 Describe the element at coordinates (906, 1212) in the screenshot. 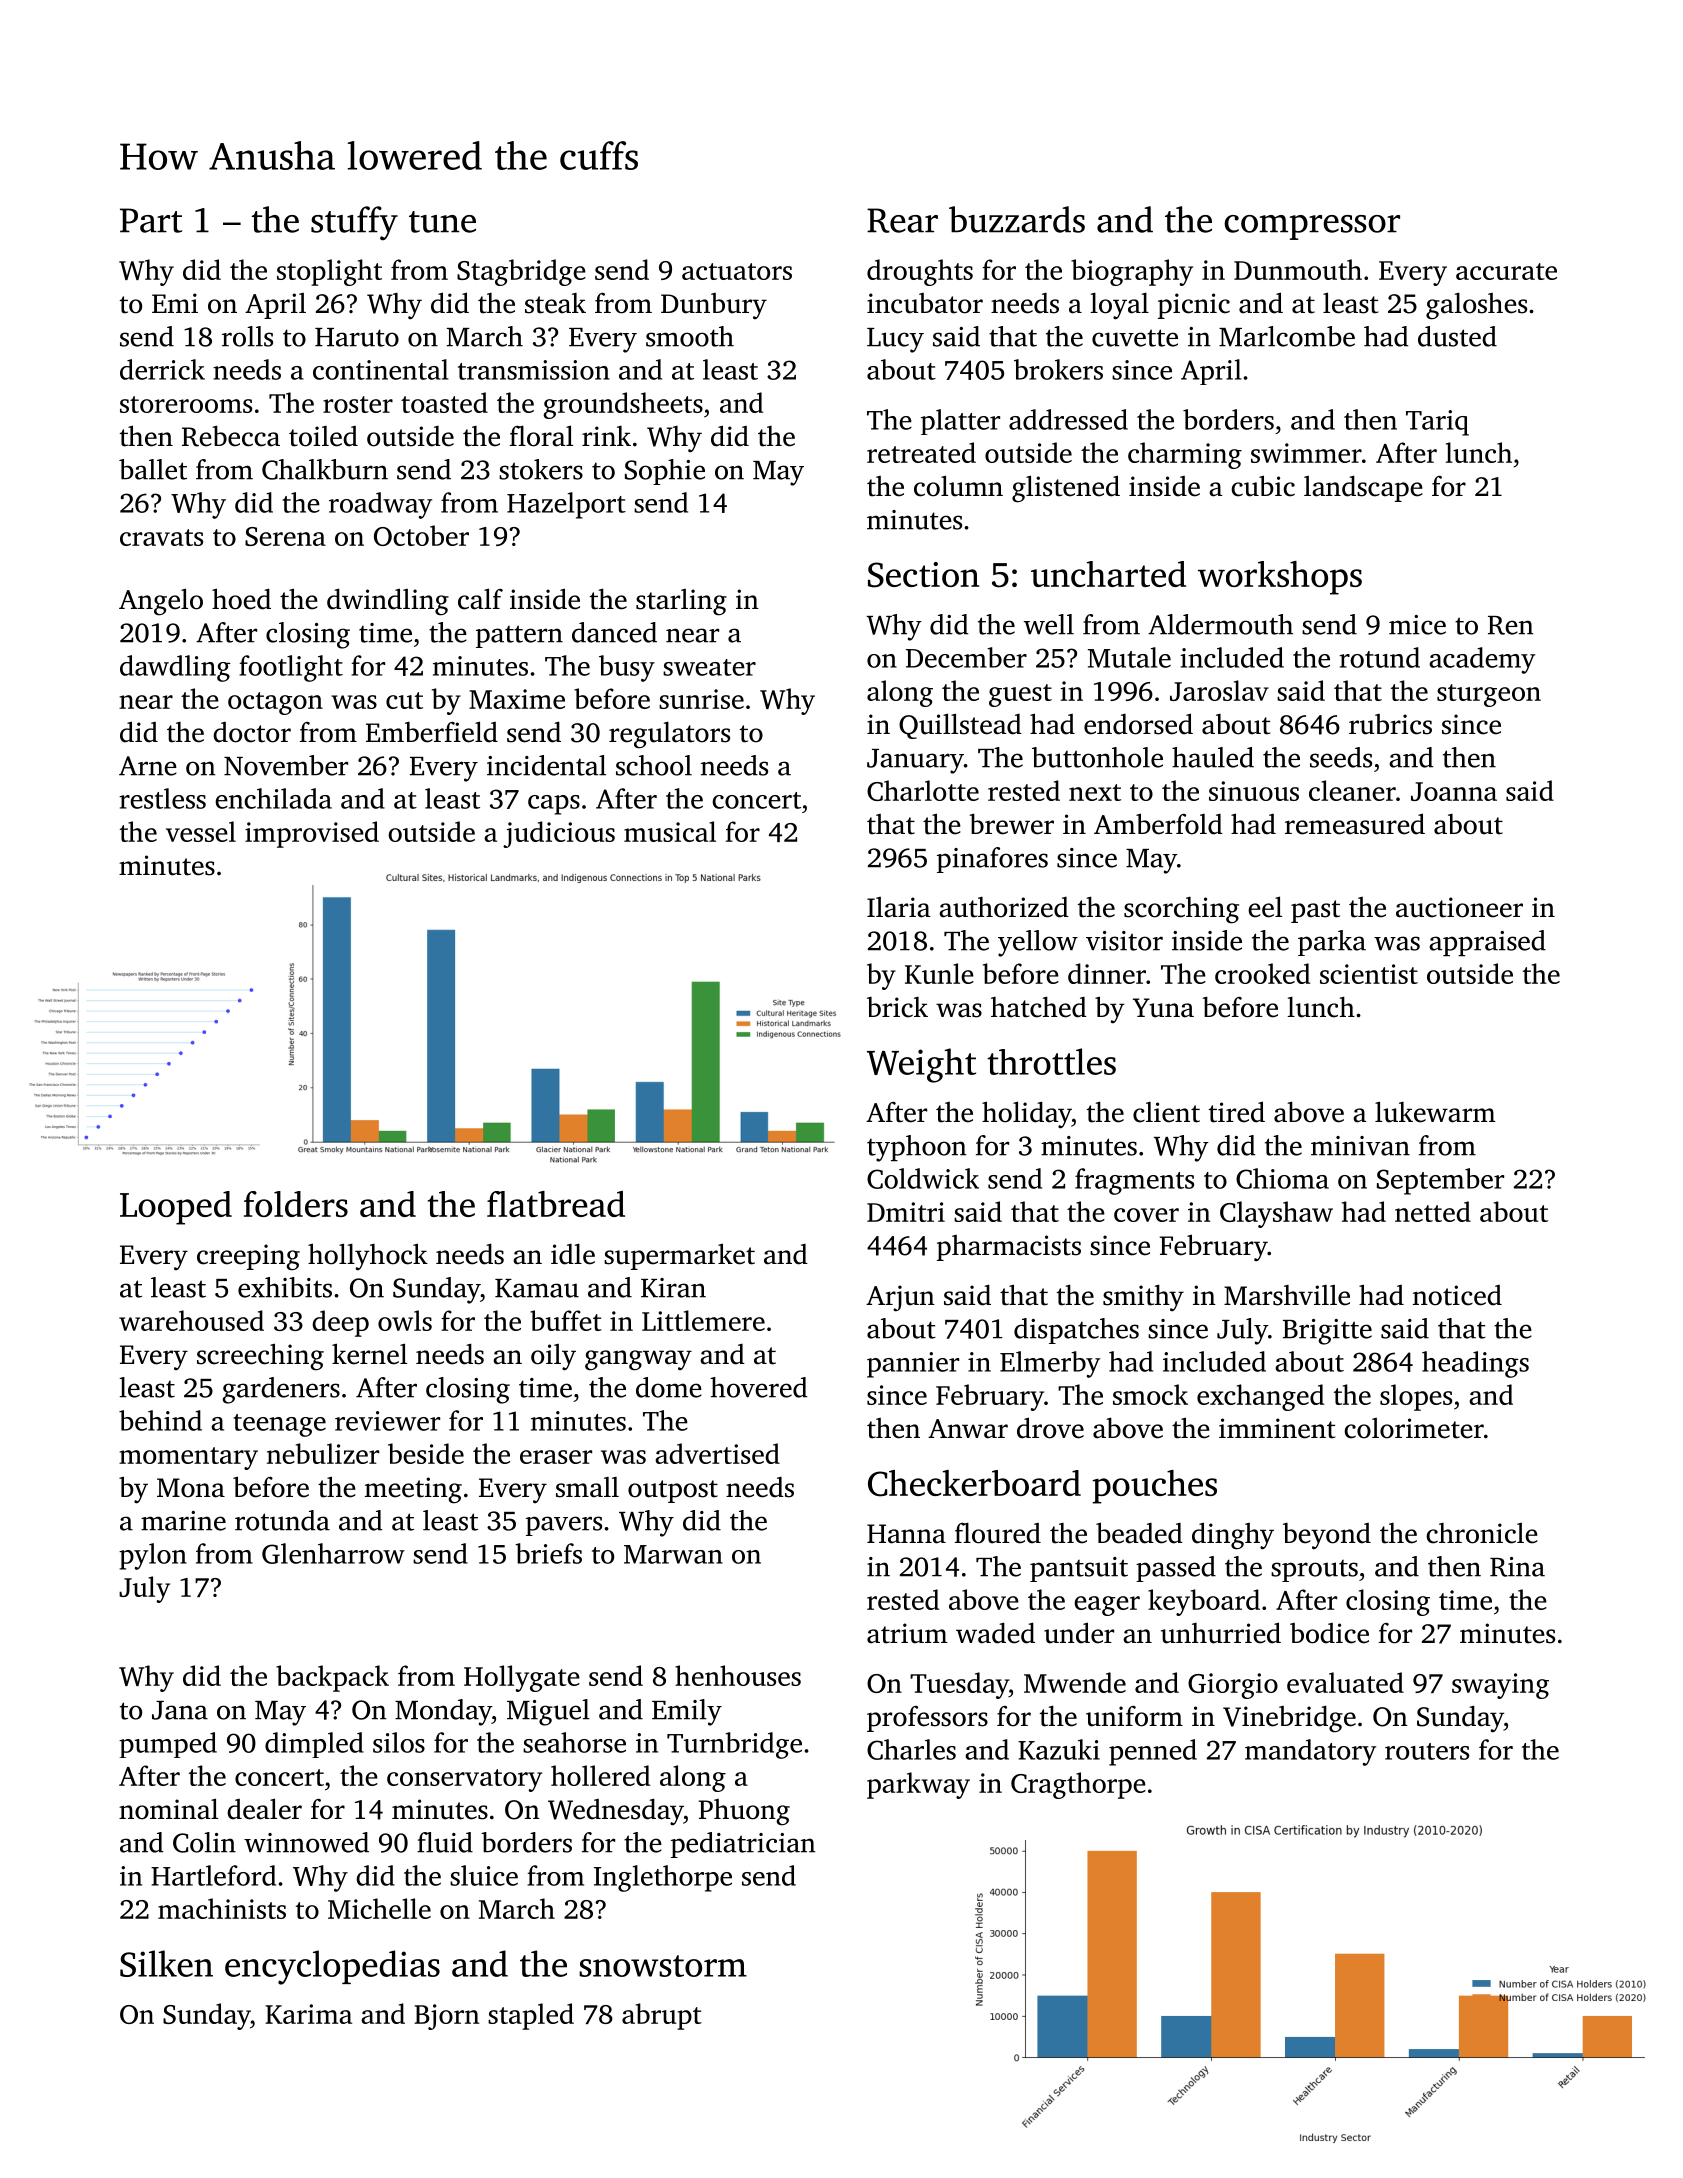

I see `Dmitri` at that location.
